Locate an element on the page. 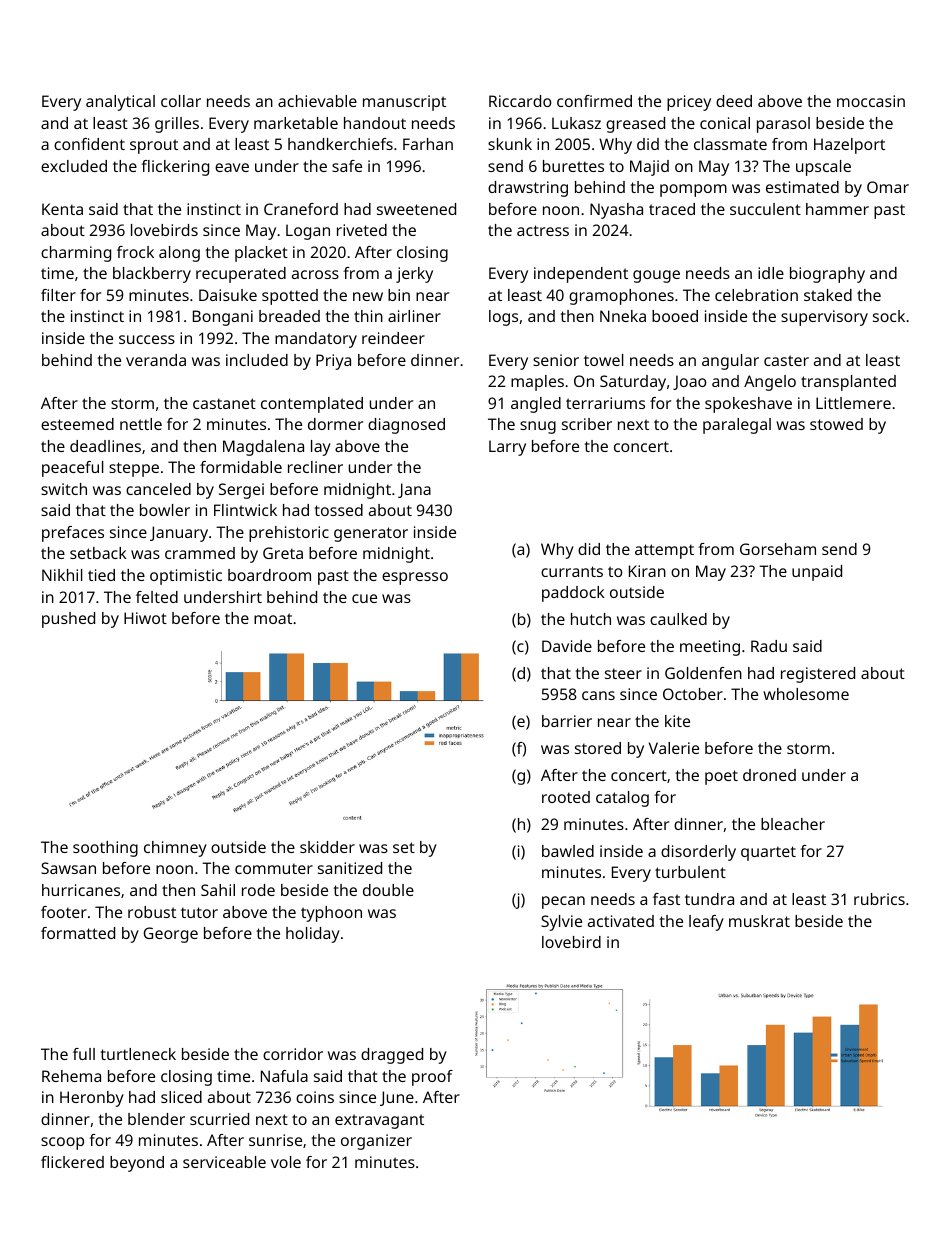  droned is located at coordinates (769, 775).
